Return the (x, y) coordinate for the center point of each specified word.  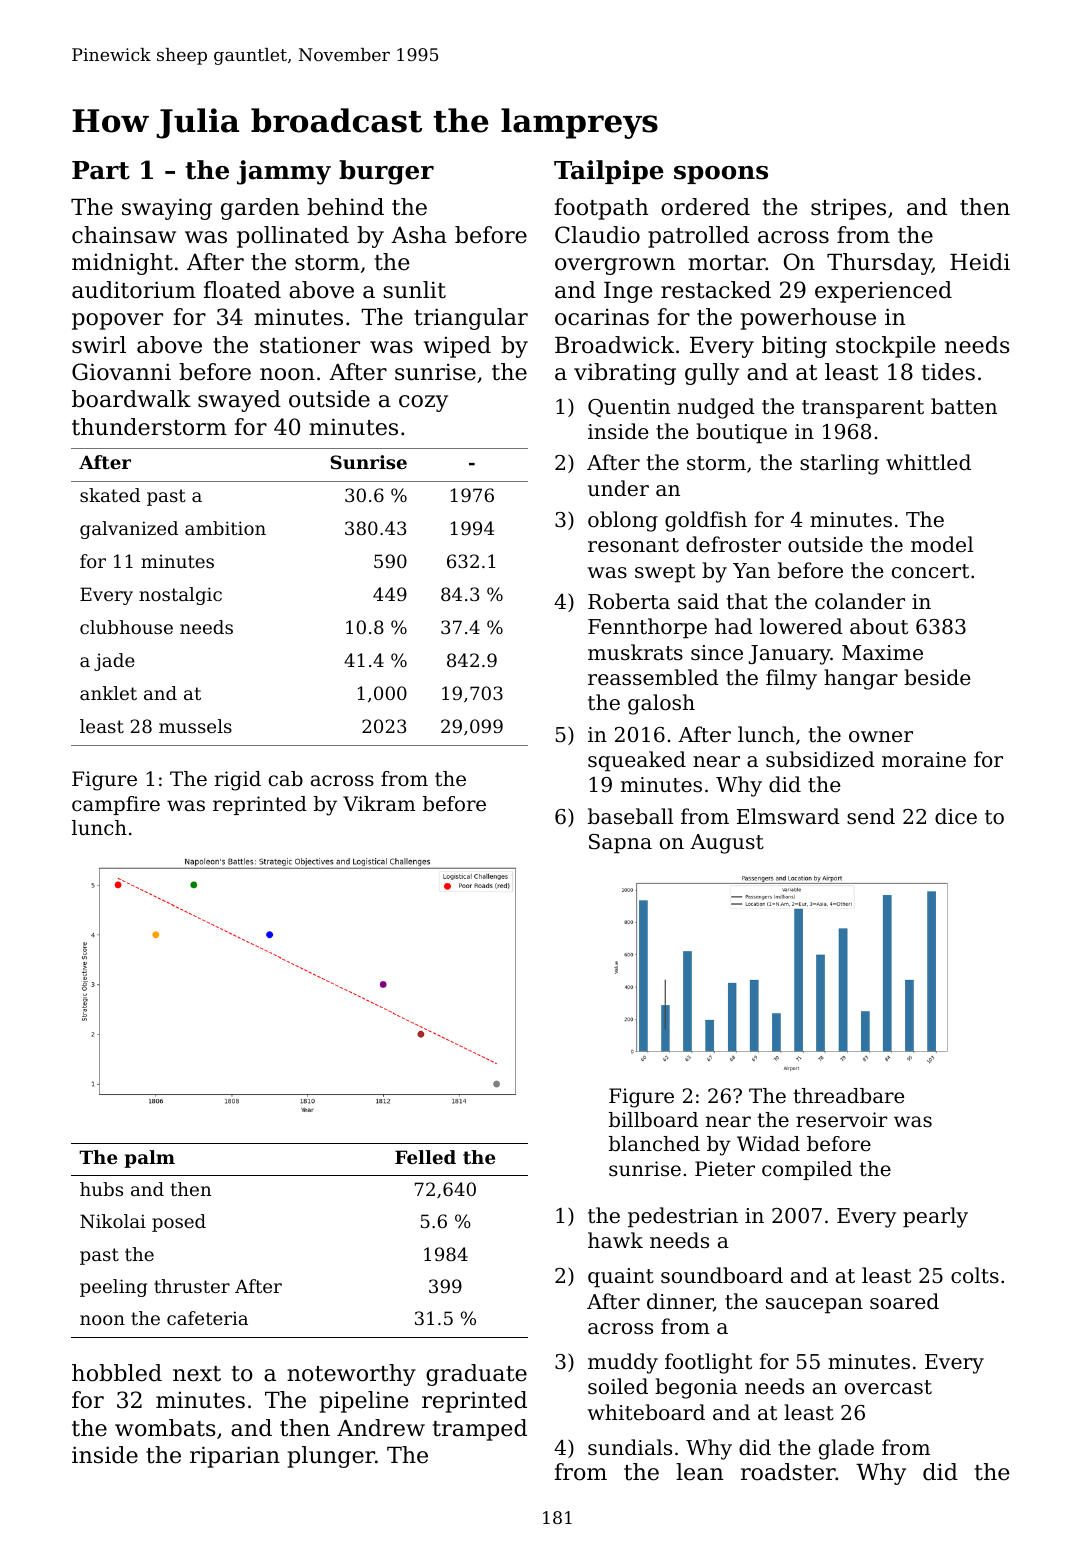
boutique (741, 433)
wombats (165, 1428)
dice (956, 816)
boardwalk (131, 399)
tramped (480, 1430)
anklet (108, 693)
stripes (848, 209)
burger (386, 172)
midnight (122, 264)
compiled (807, 1170)
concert (930, 571)
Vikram (379, 803)
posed (179, 1223)
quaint (621, 1278)
